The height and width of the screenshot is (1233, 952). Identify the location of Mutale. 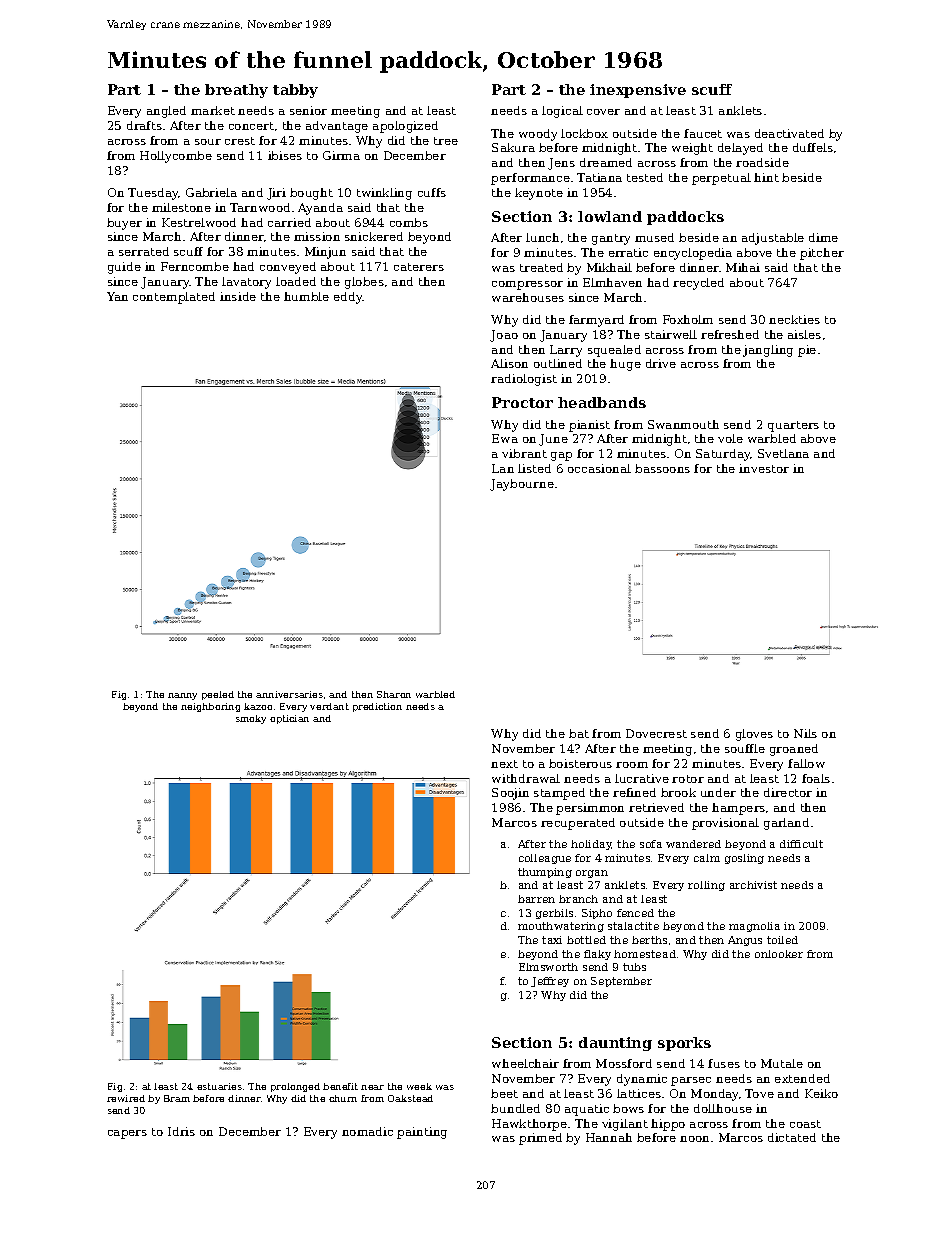
(782, 1063).
